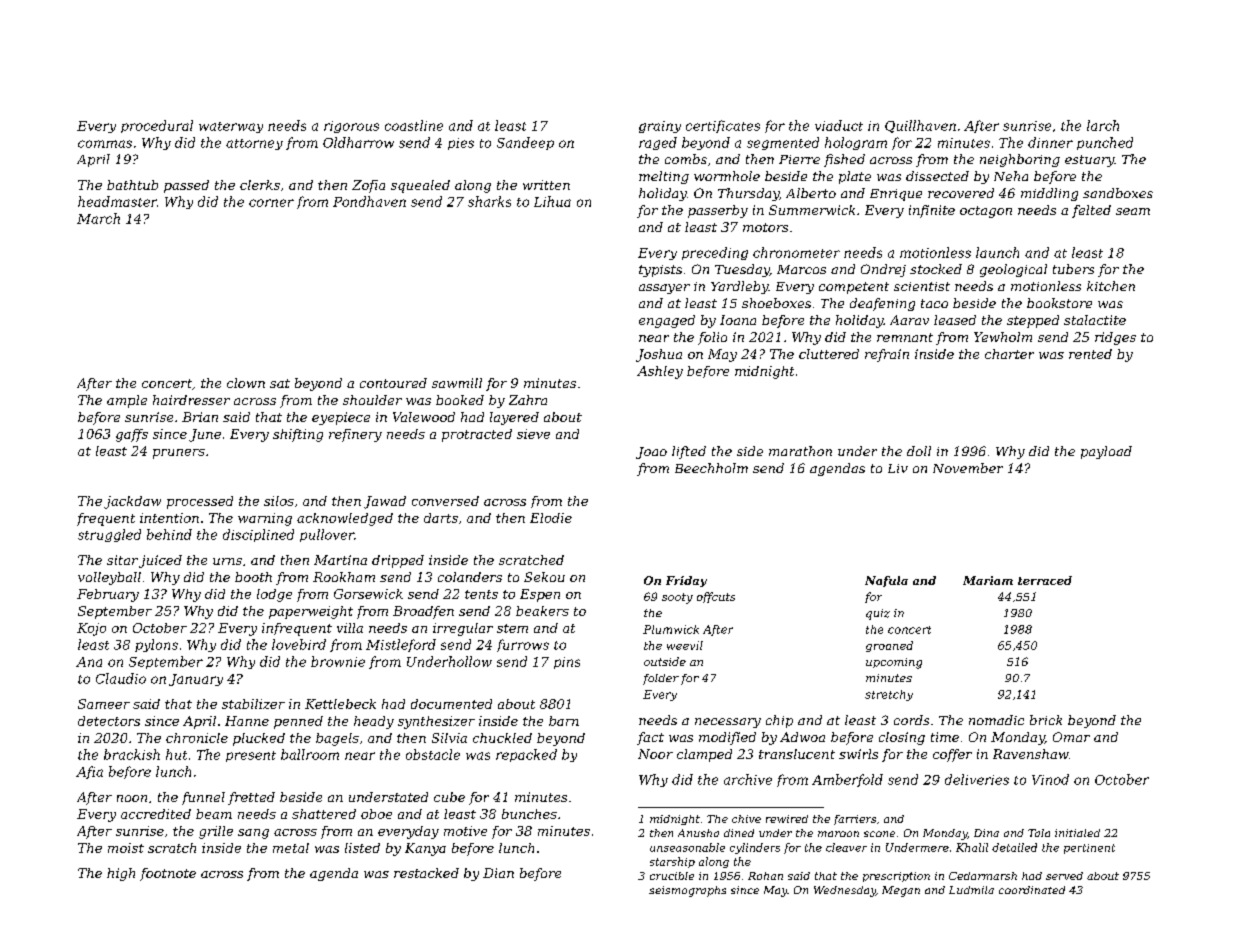 The width and height of the screenshot is (1233, 952). What do you see at coordinates (529, 814) in the screenshot?
I see `bunches` at bounding box center [529, 814].
